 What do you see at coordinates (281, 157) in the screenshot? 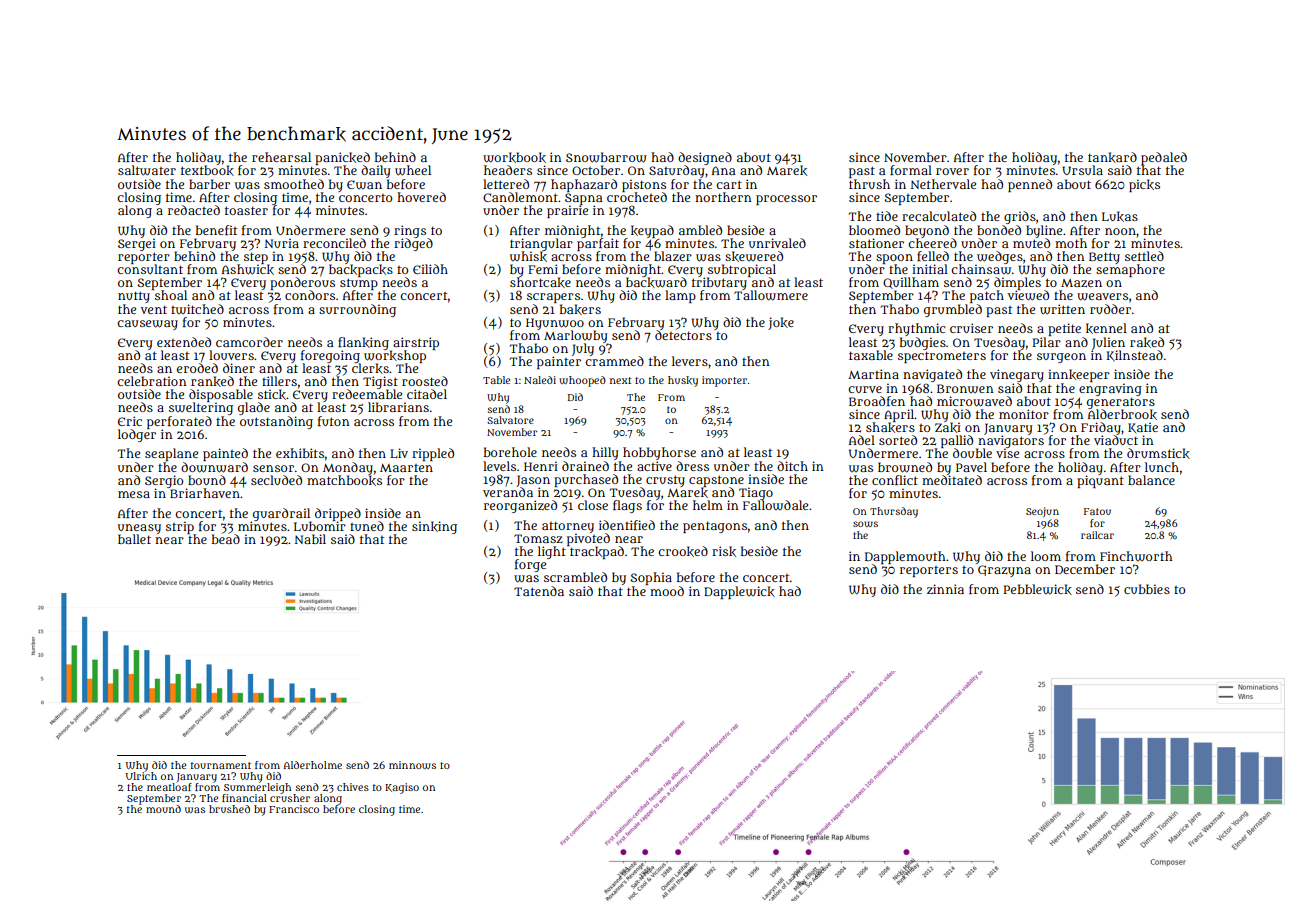
I see `rehearsal` at bounding box center [281, 157].
